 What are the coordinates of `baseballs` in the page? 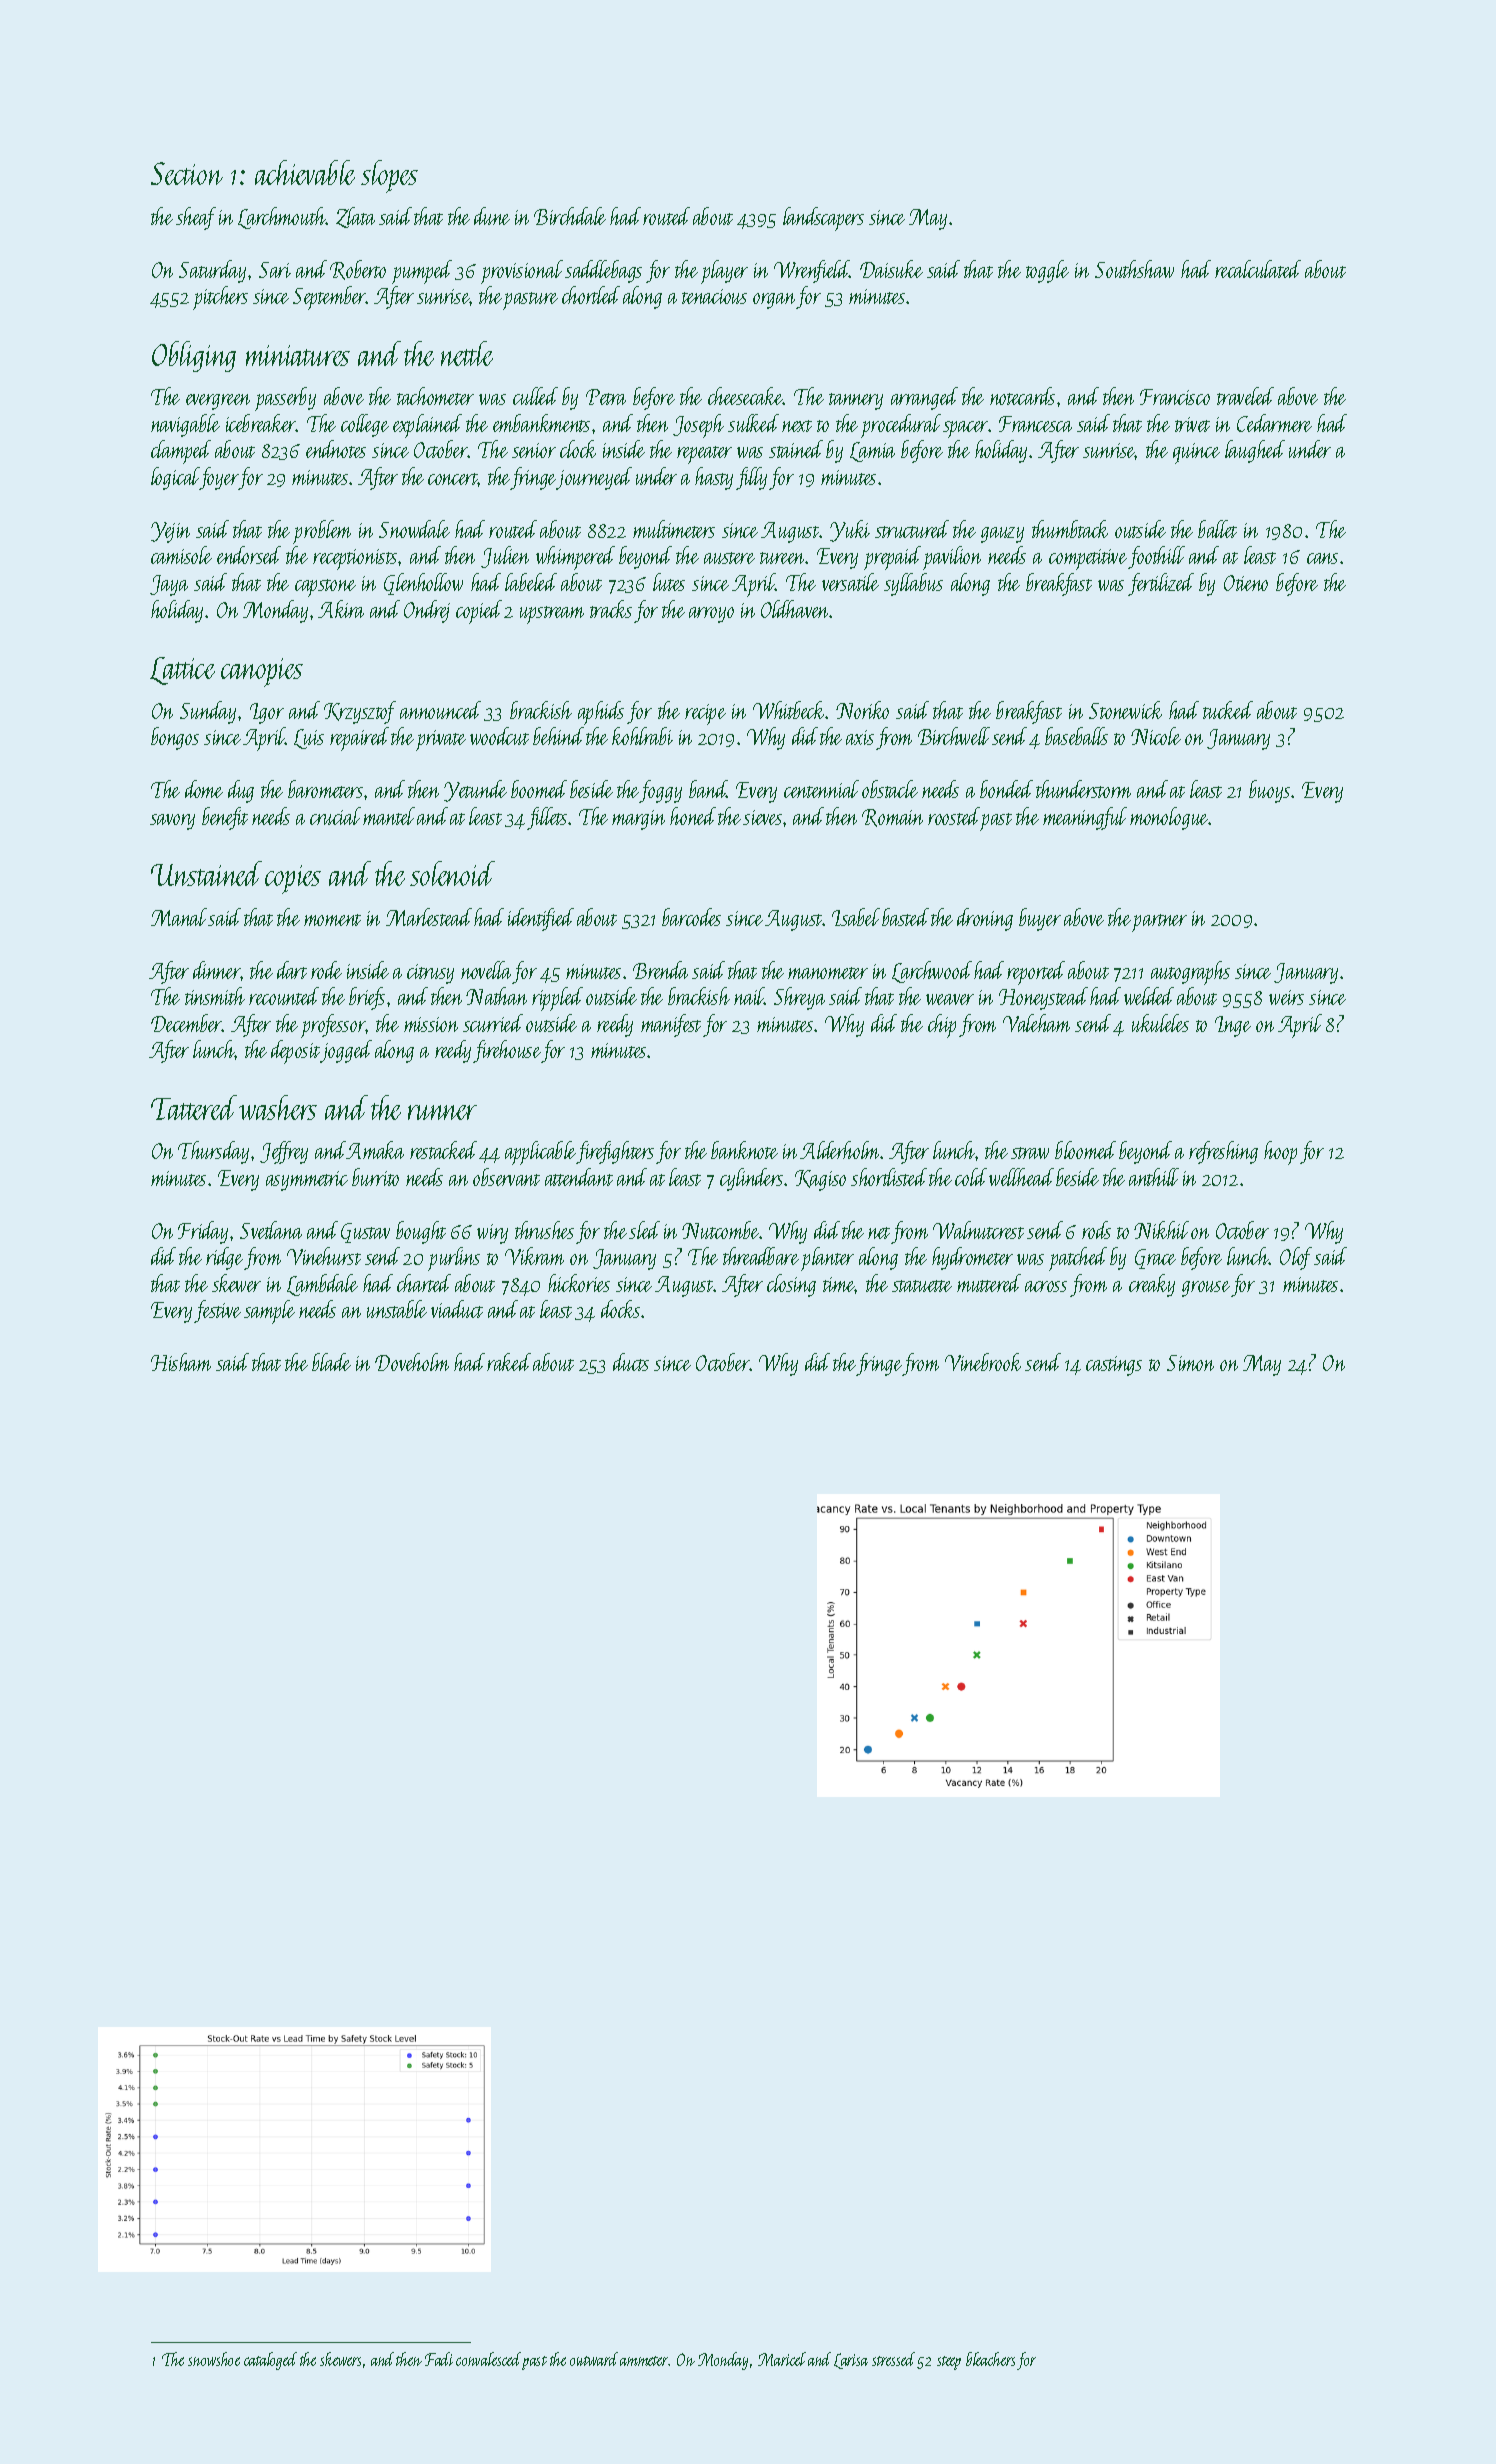 It's located at (1076, 736).
